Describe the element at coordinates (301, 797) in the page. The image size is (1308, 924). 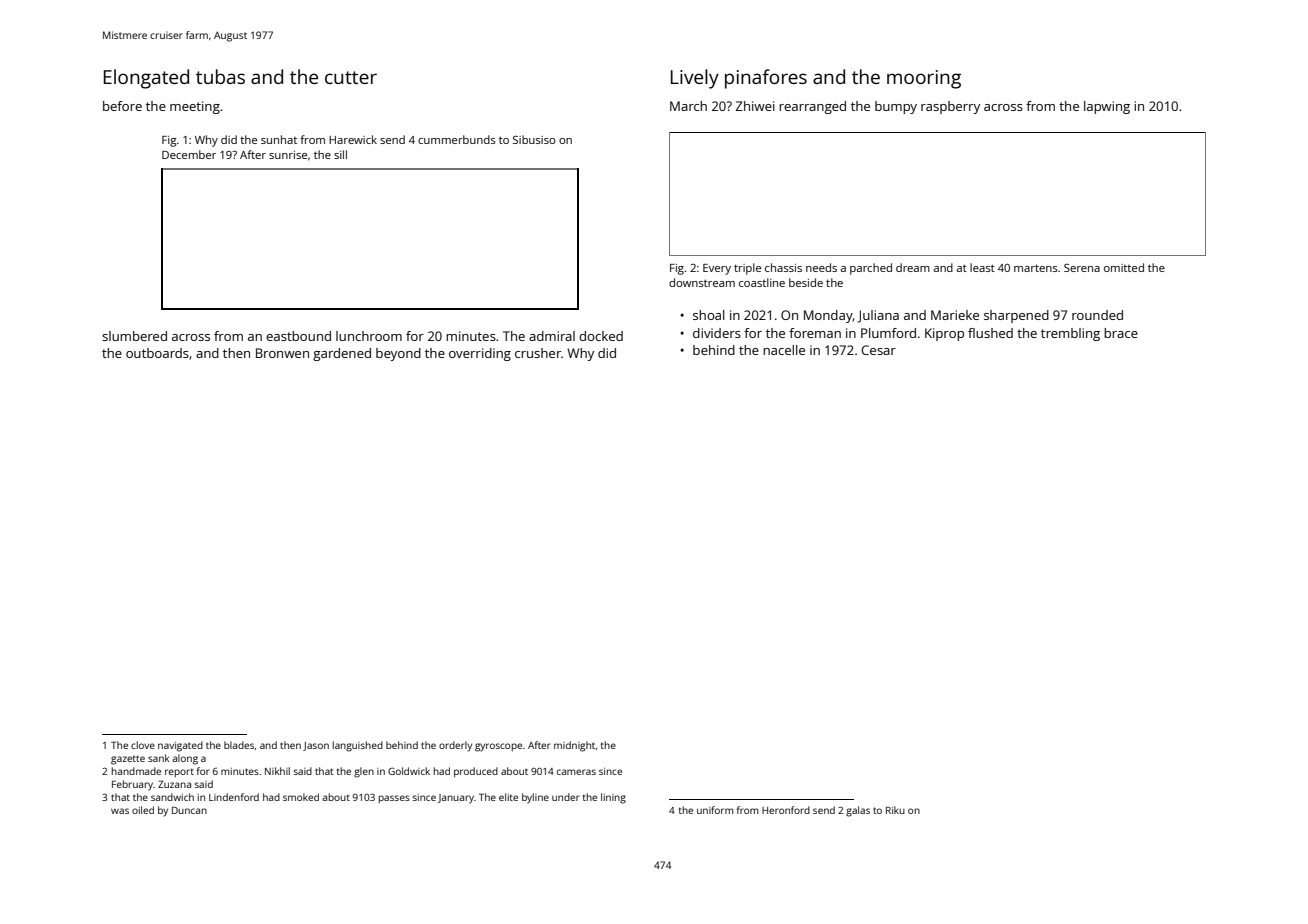
I see `smoked` at that location.
